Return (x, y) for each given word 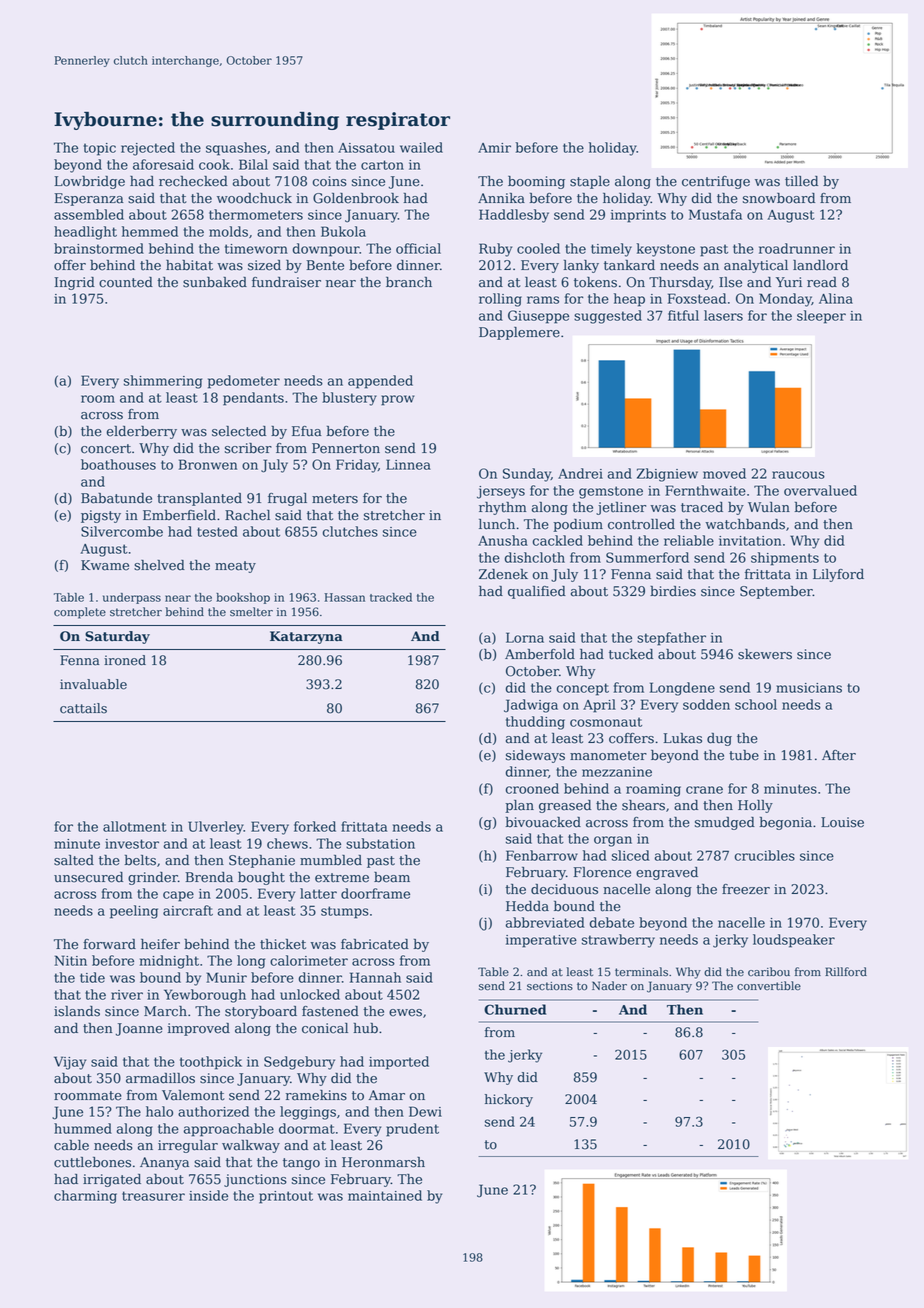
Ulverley (216, 828)
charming (85, 1197)
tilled (801, 181)
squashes (236, 149)
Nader (609, 986)
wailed (421, 147)
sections (550, 986)
